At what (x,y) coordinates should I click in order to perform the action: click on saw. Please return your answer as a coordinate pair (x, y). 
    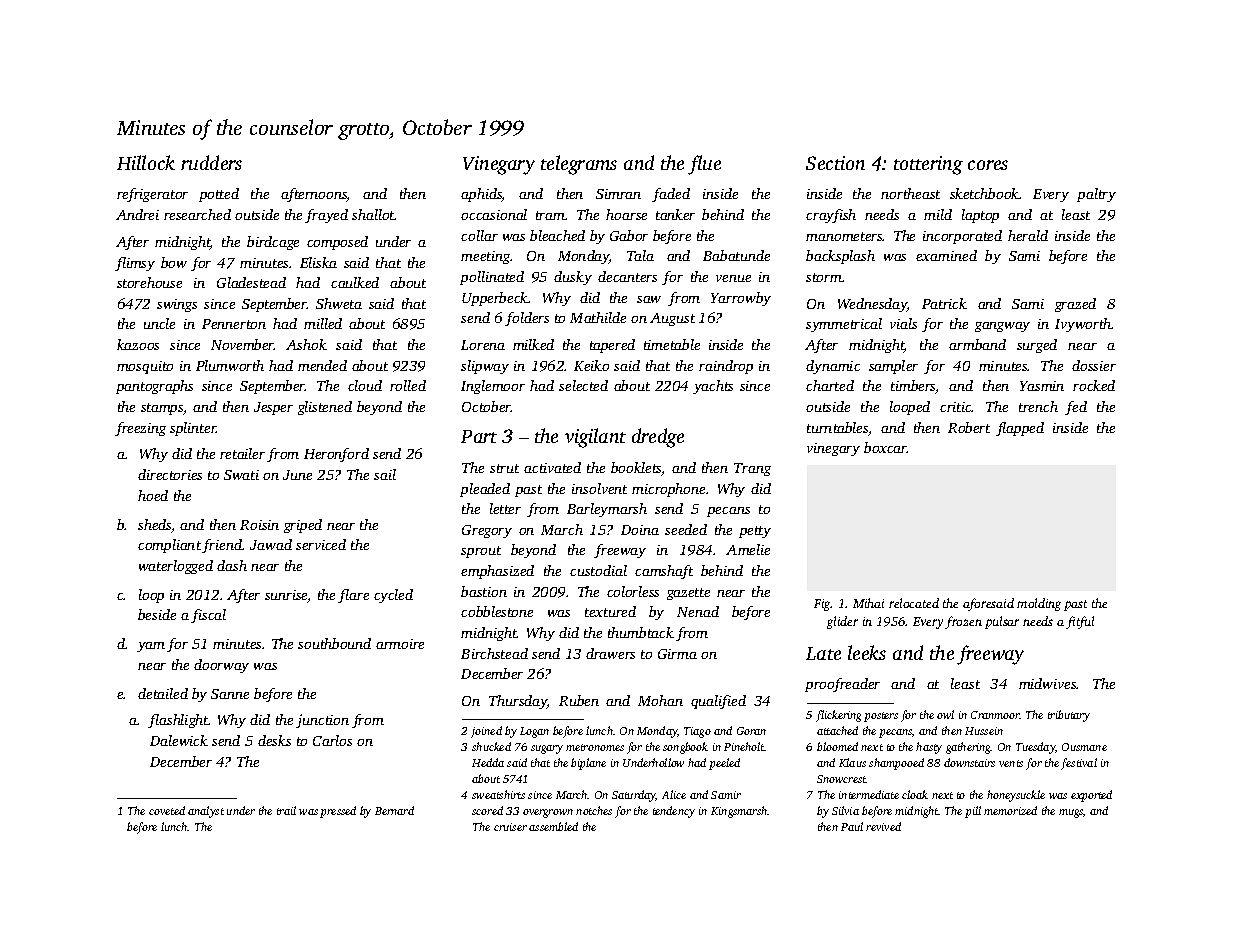
    Looking at the image, I should click on (649, 299).
